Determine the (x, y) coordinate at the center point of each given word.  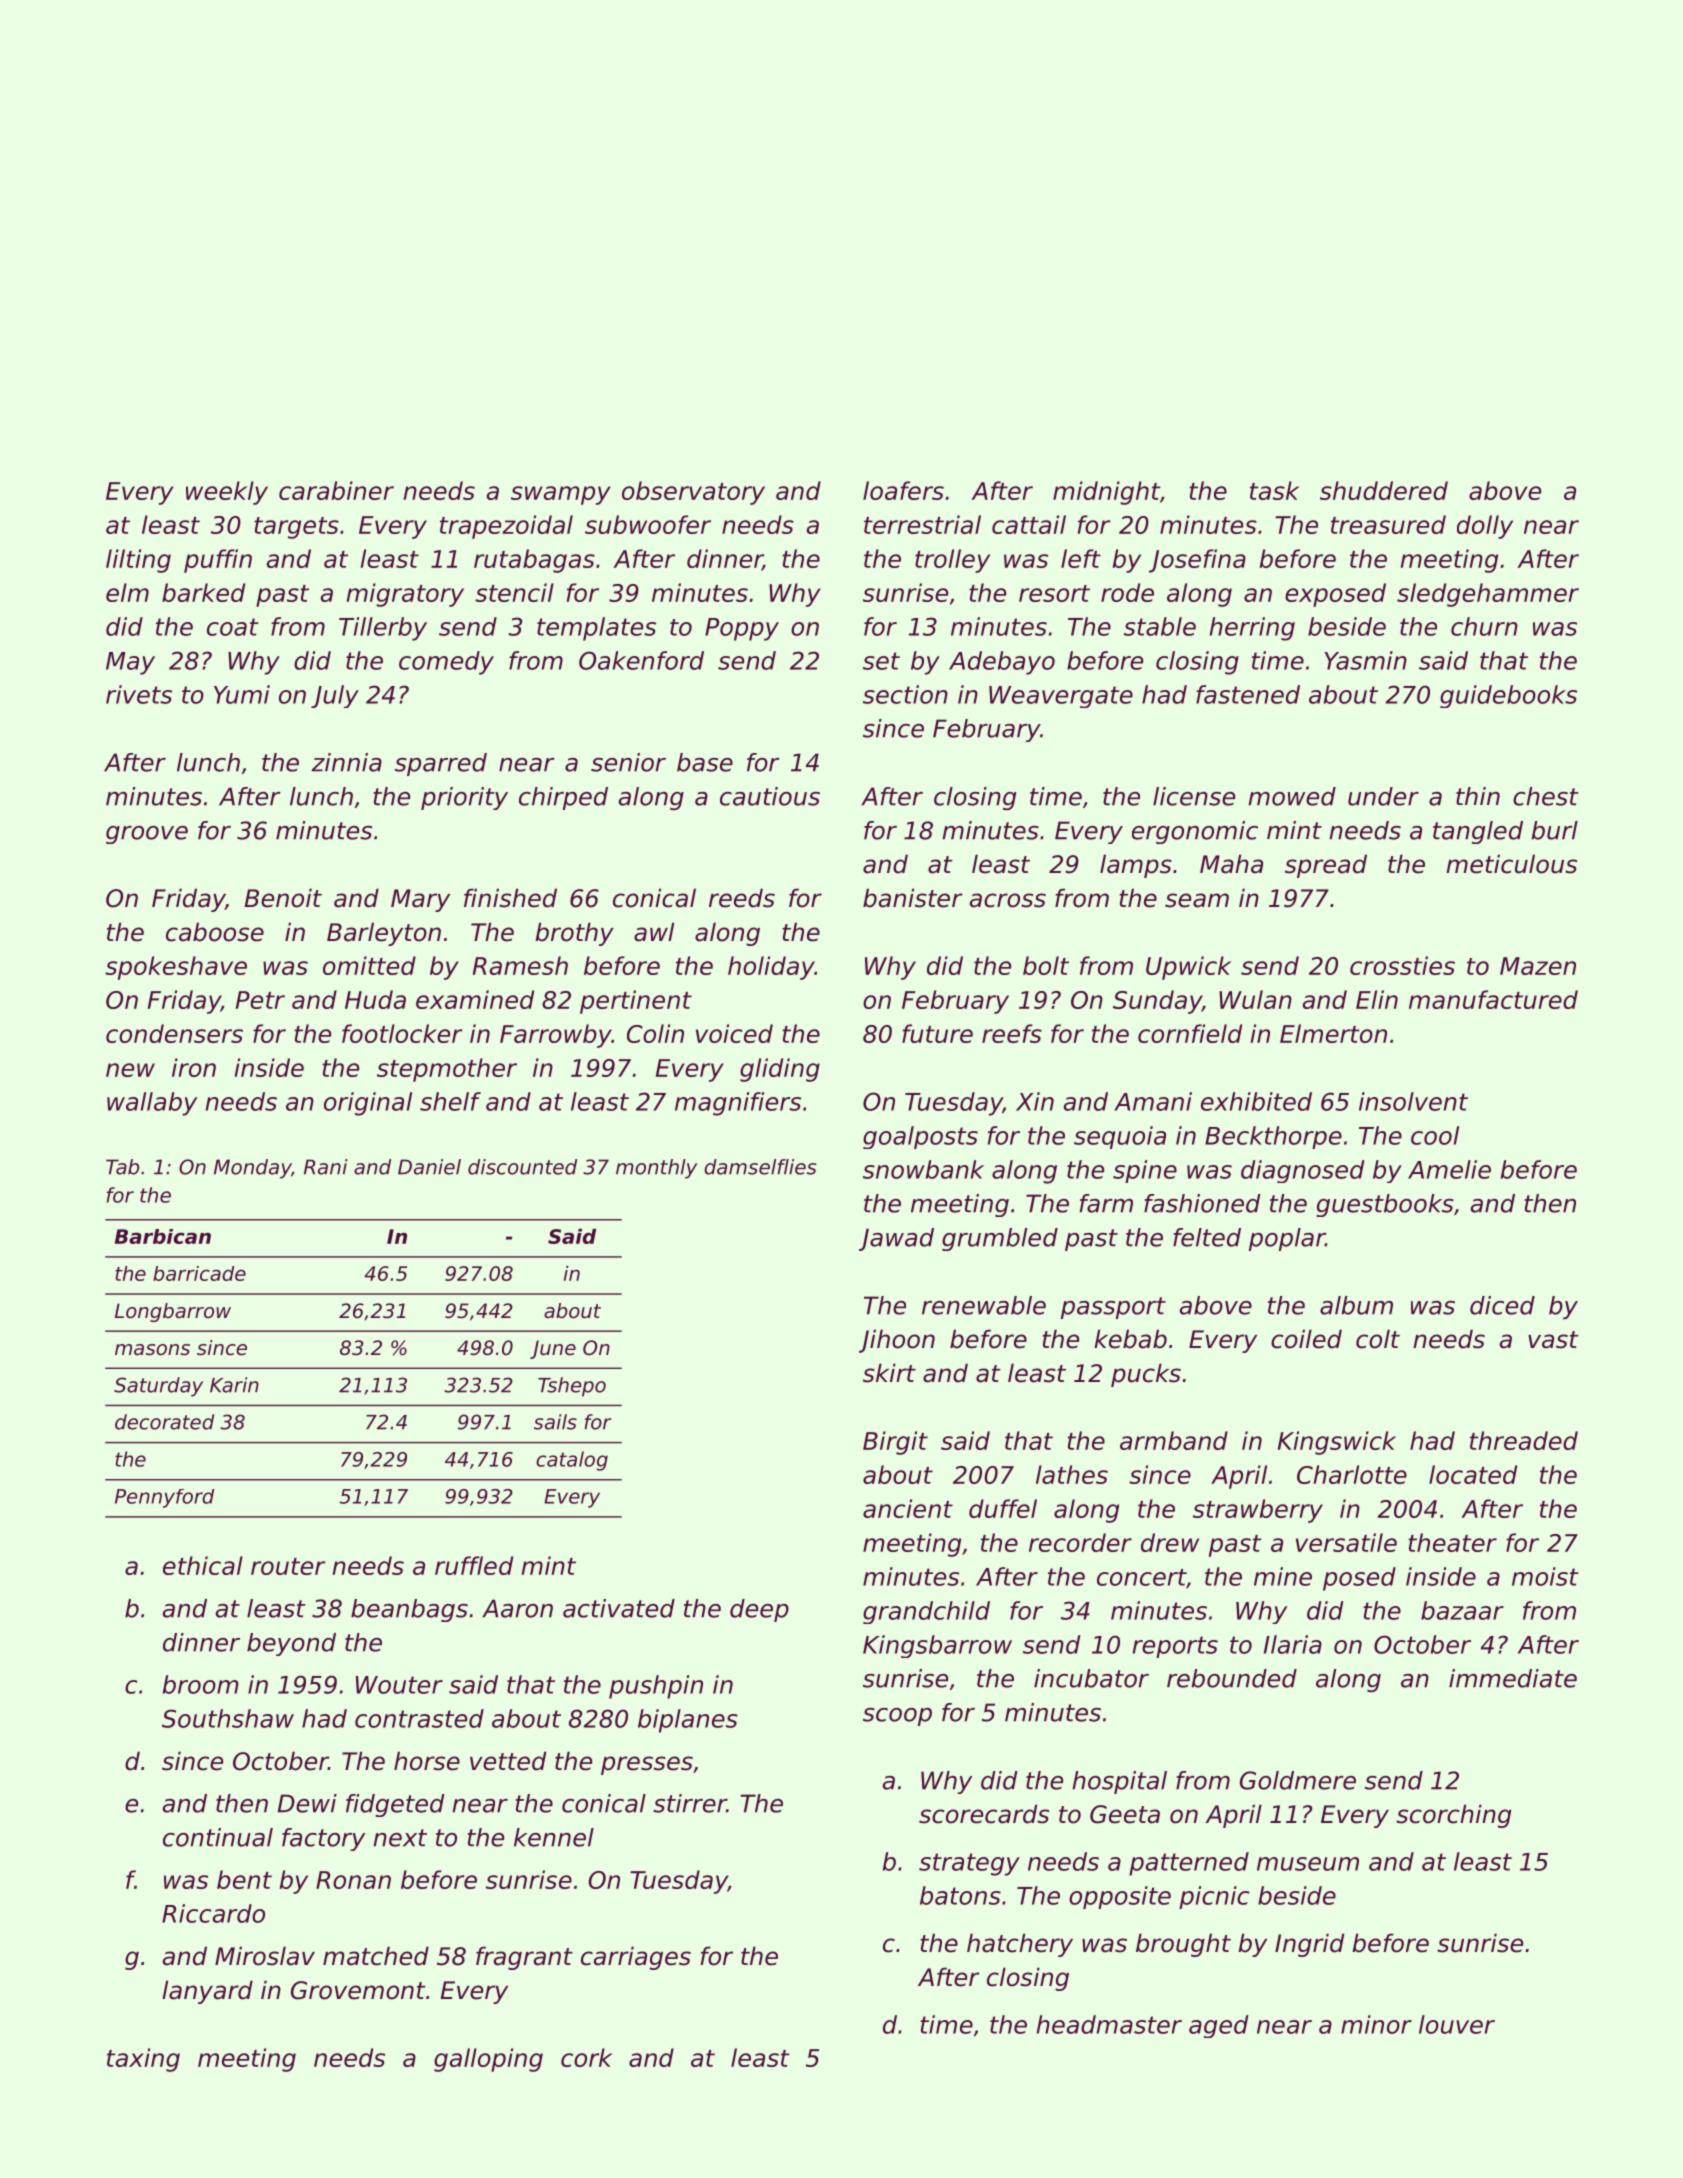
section (905, 694)
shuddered (1384, 490)
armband (1174, 1440)
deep (759, 1610)
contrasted (419, 1718)
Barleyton (384, 934)
